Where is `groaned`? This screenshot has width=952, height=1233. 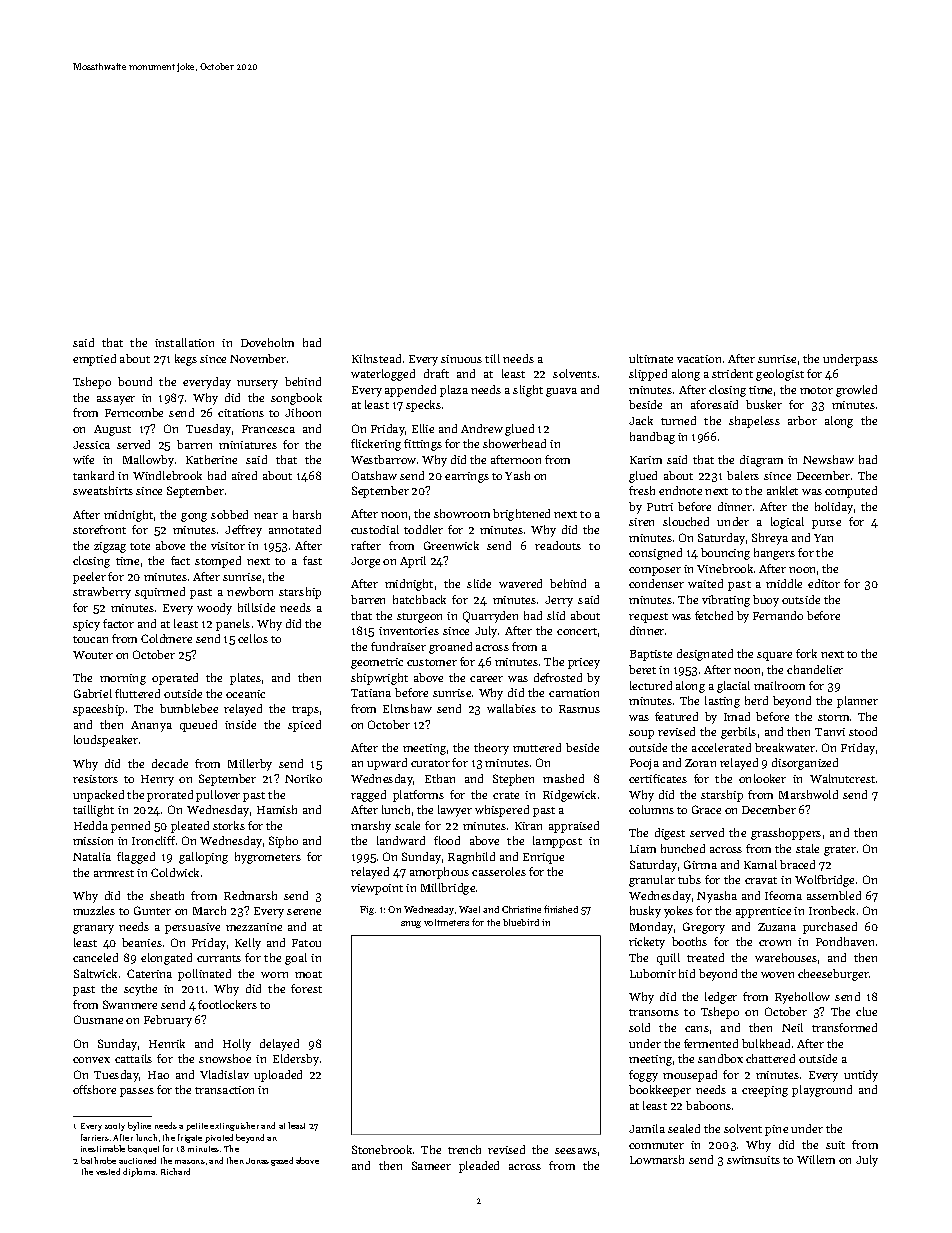
groaned is located at coordinates (450, 648).
